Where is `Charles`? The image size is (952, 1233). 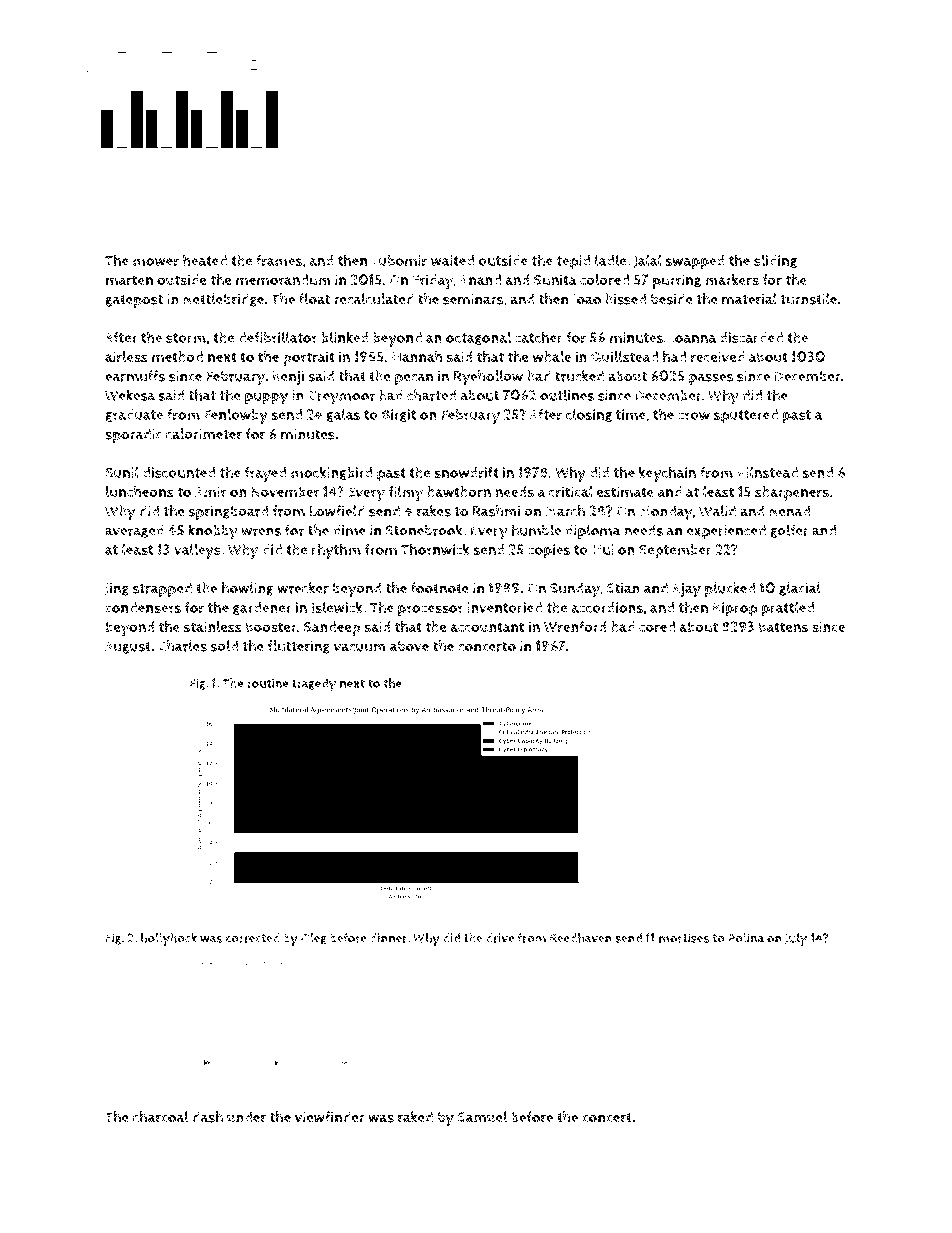
Charles is located at coordinates (182, 646).
